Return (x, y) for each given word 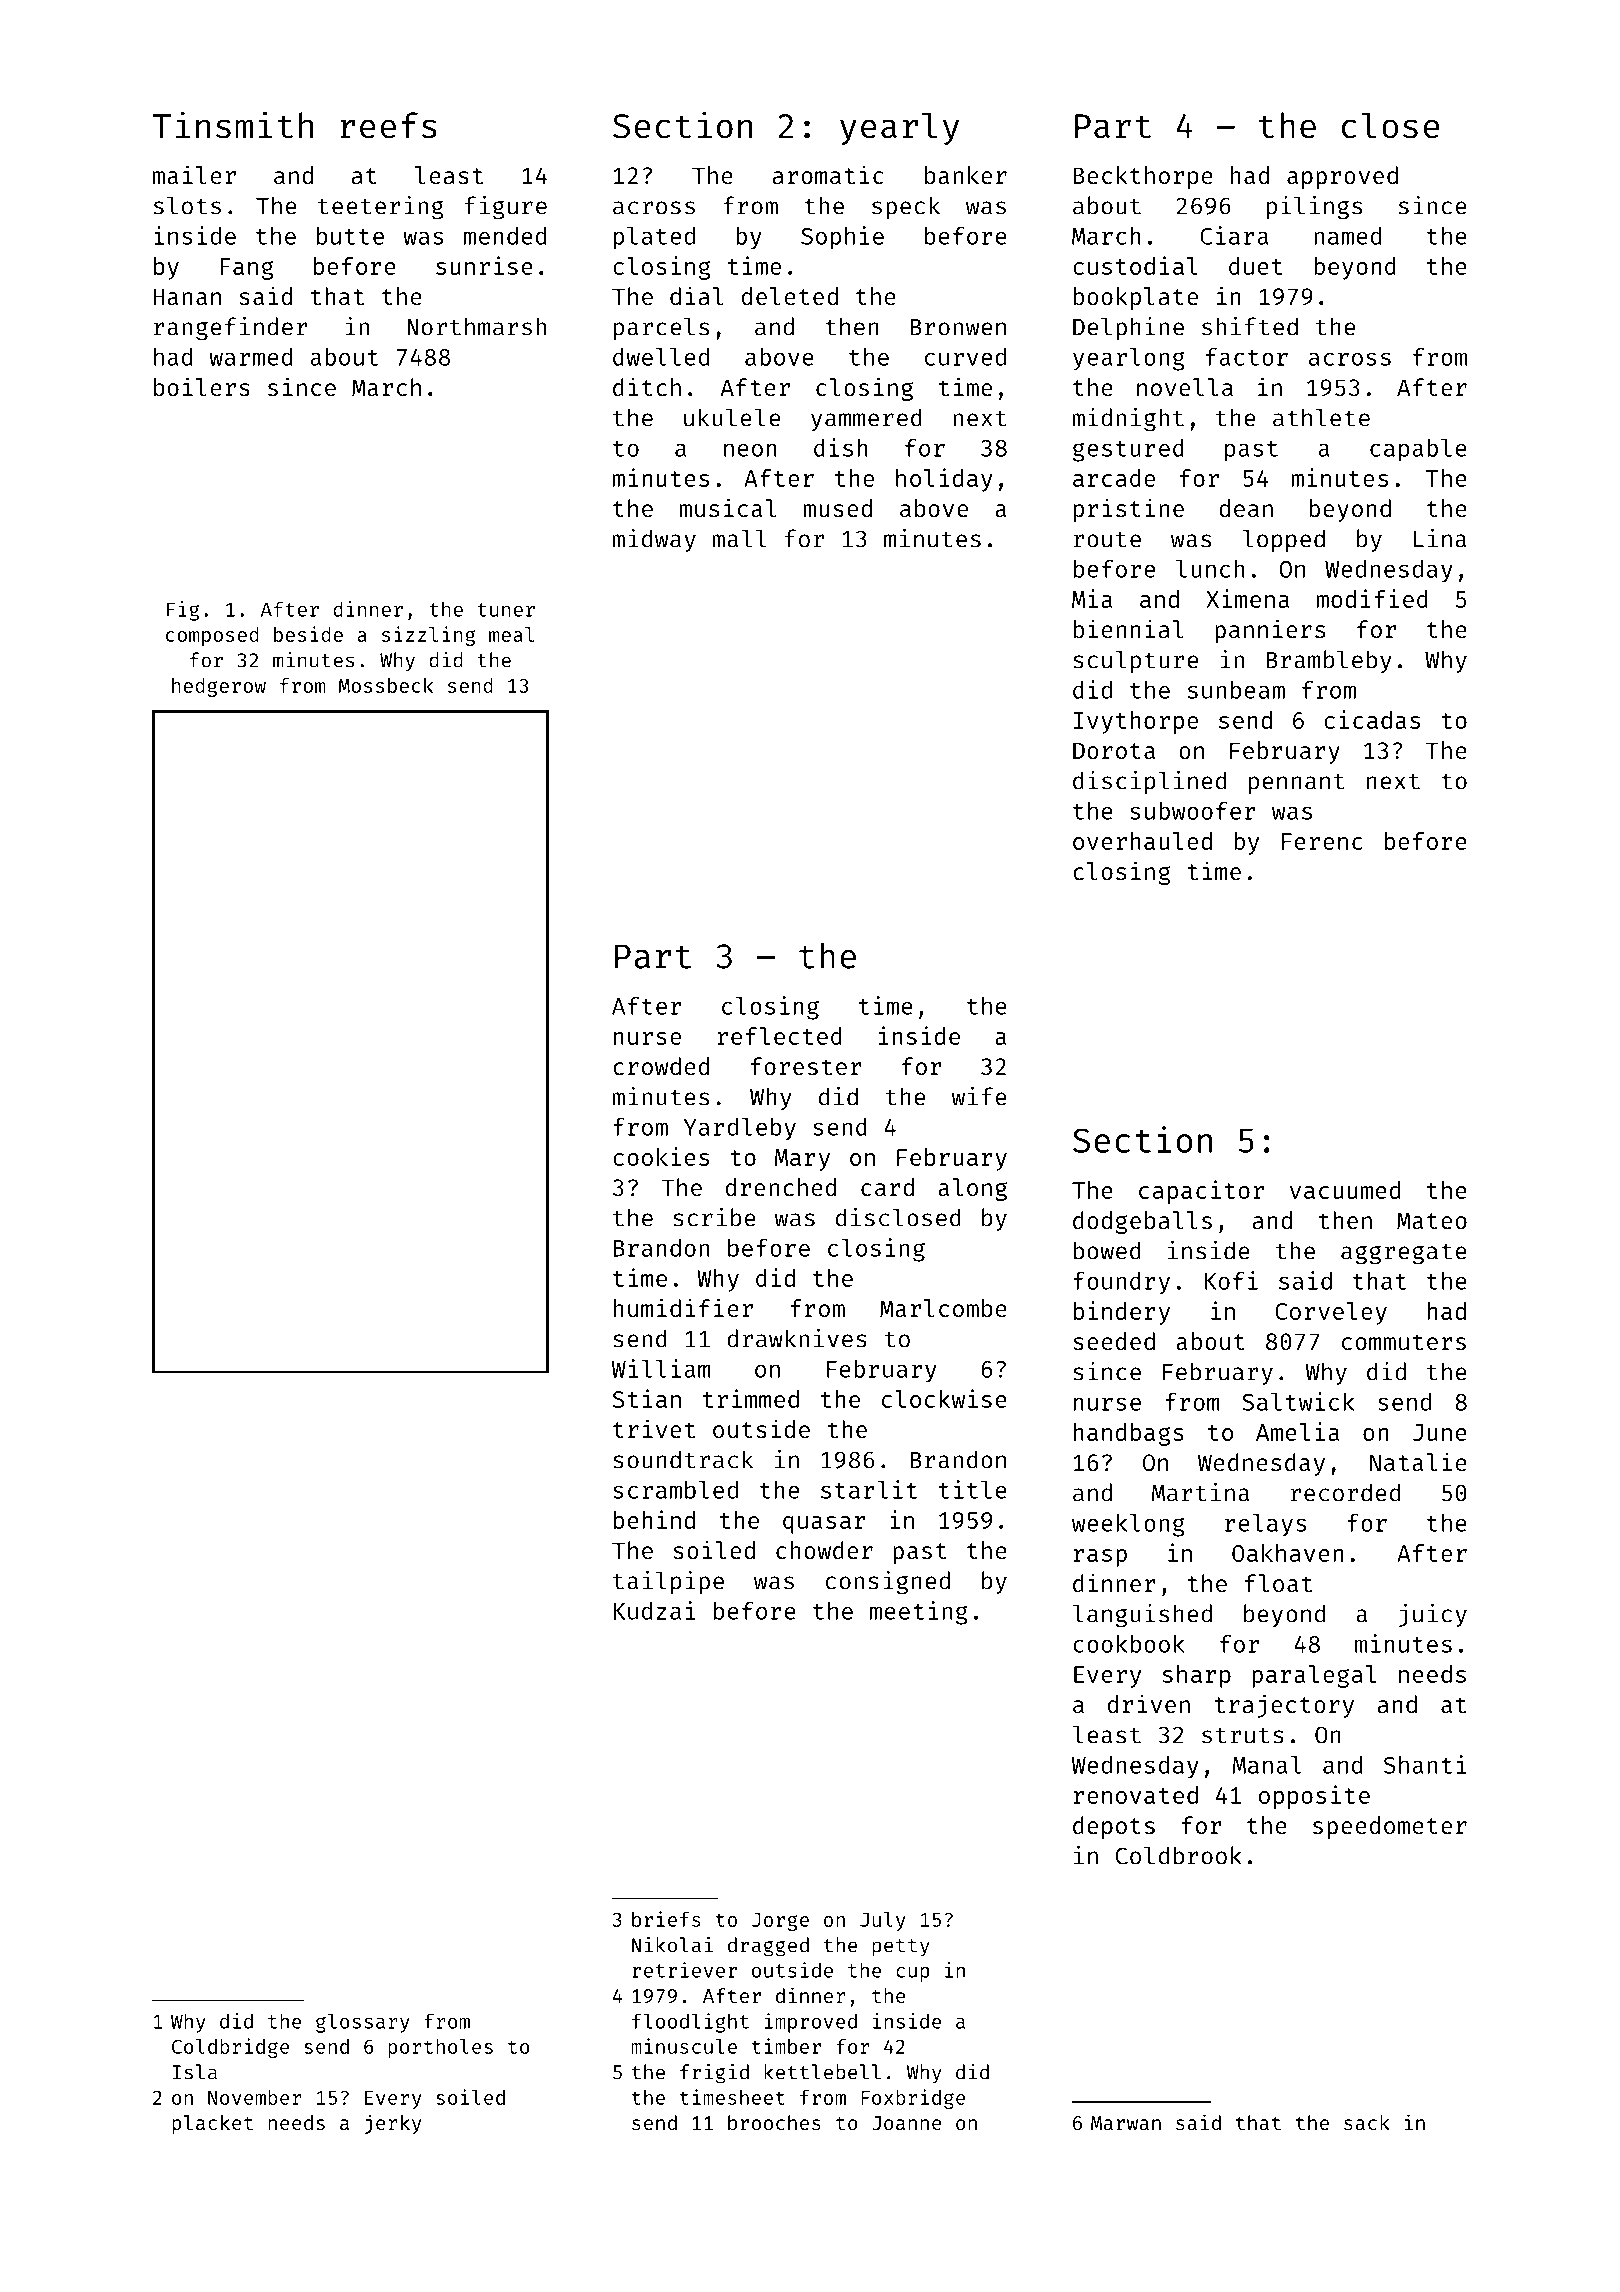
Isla (195, 2072)
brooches (774, 2122)
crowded (661, 1066)
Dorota (1114, 750)
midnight (1128, 420)
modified (1372, 598)
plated (654, 238)
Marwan (1126, 2123)
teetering (381, 208)
